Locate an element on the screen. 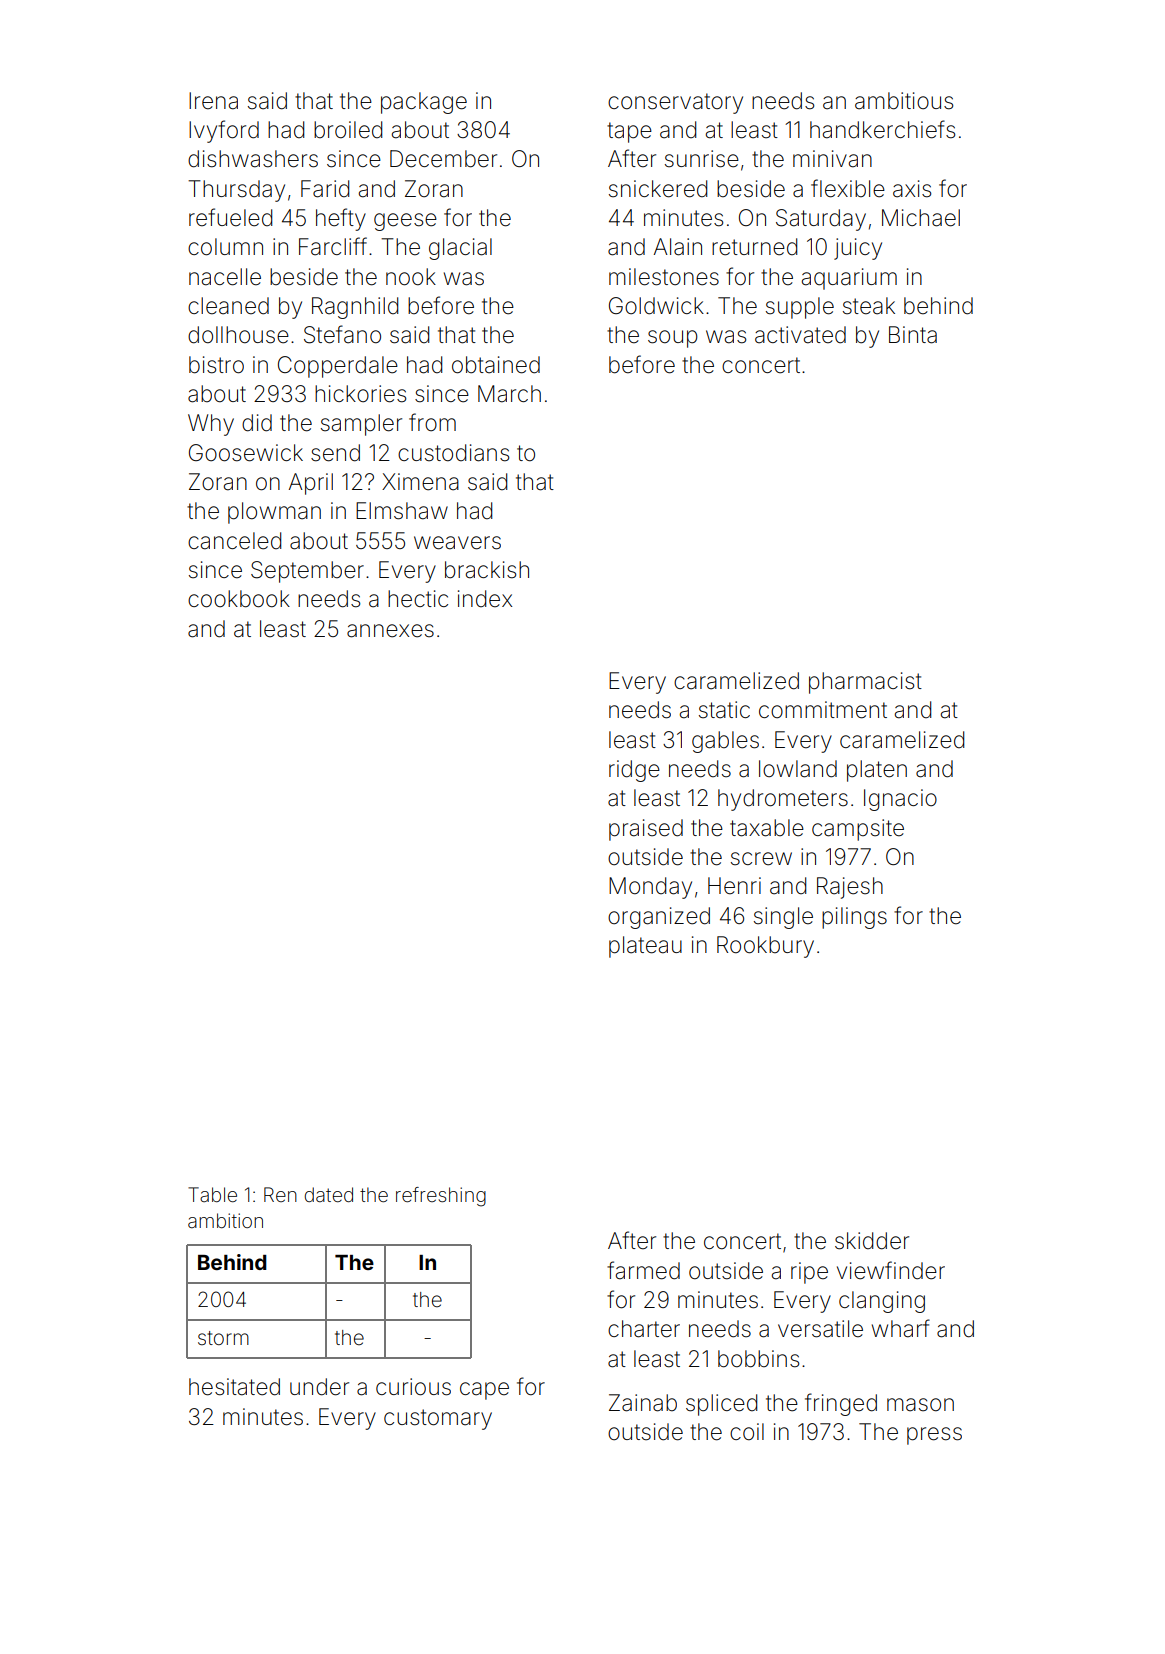 The image size is (1165, 1654). brackish is located at coordinates (487, 570).
